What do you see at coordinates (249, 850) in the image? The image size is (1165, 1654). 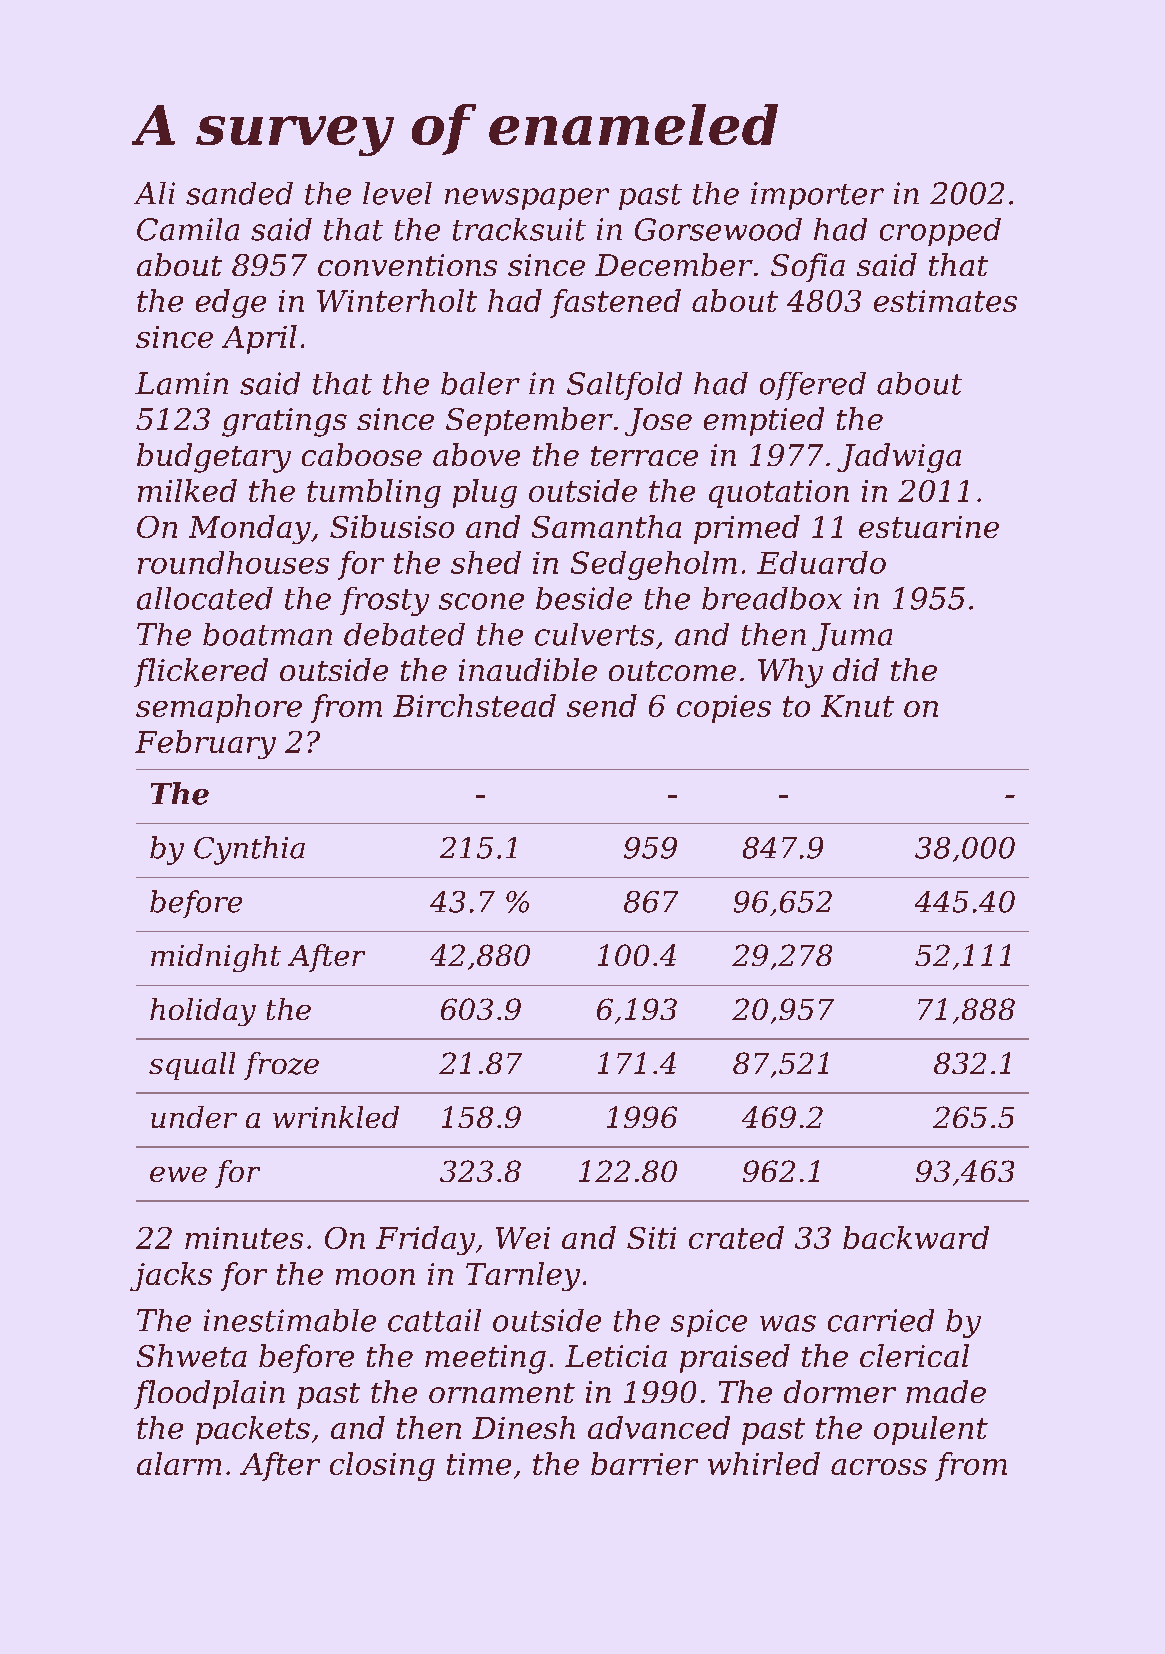 I see `Cynthia` at bounding box center [249, 850].
